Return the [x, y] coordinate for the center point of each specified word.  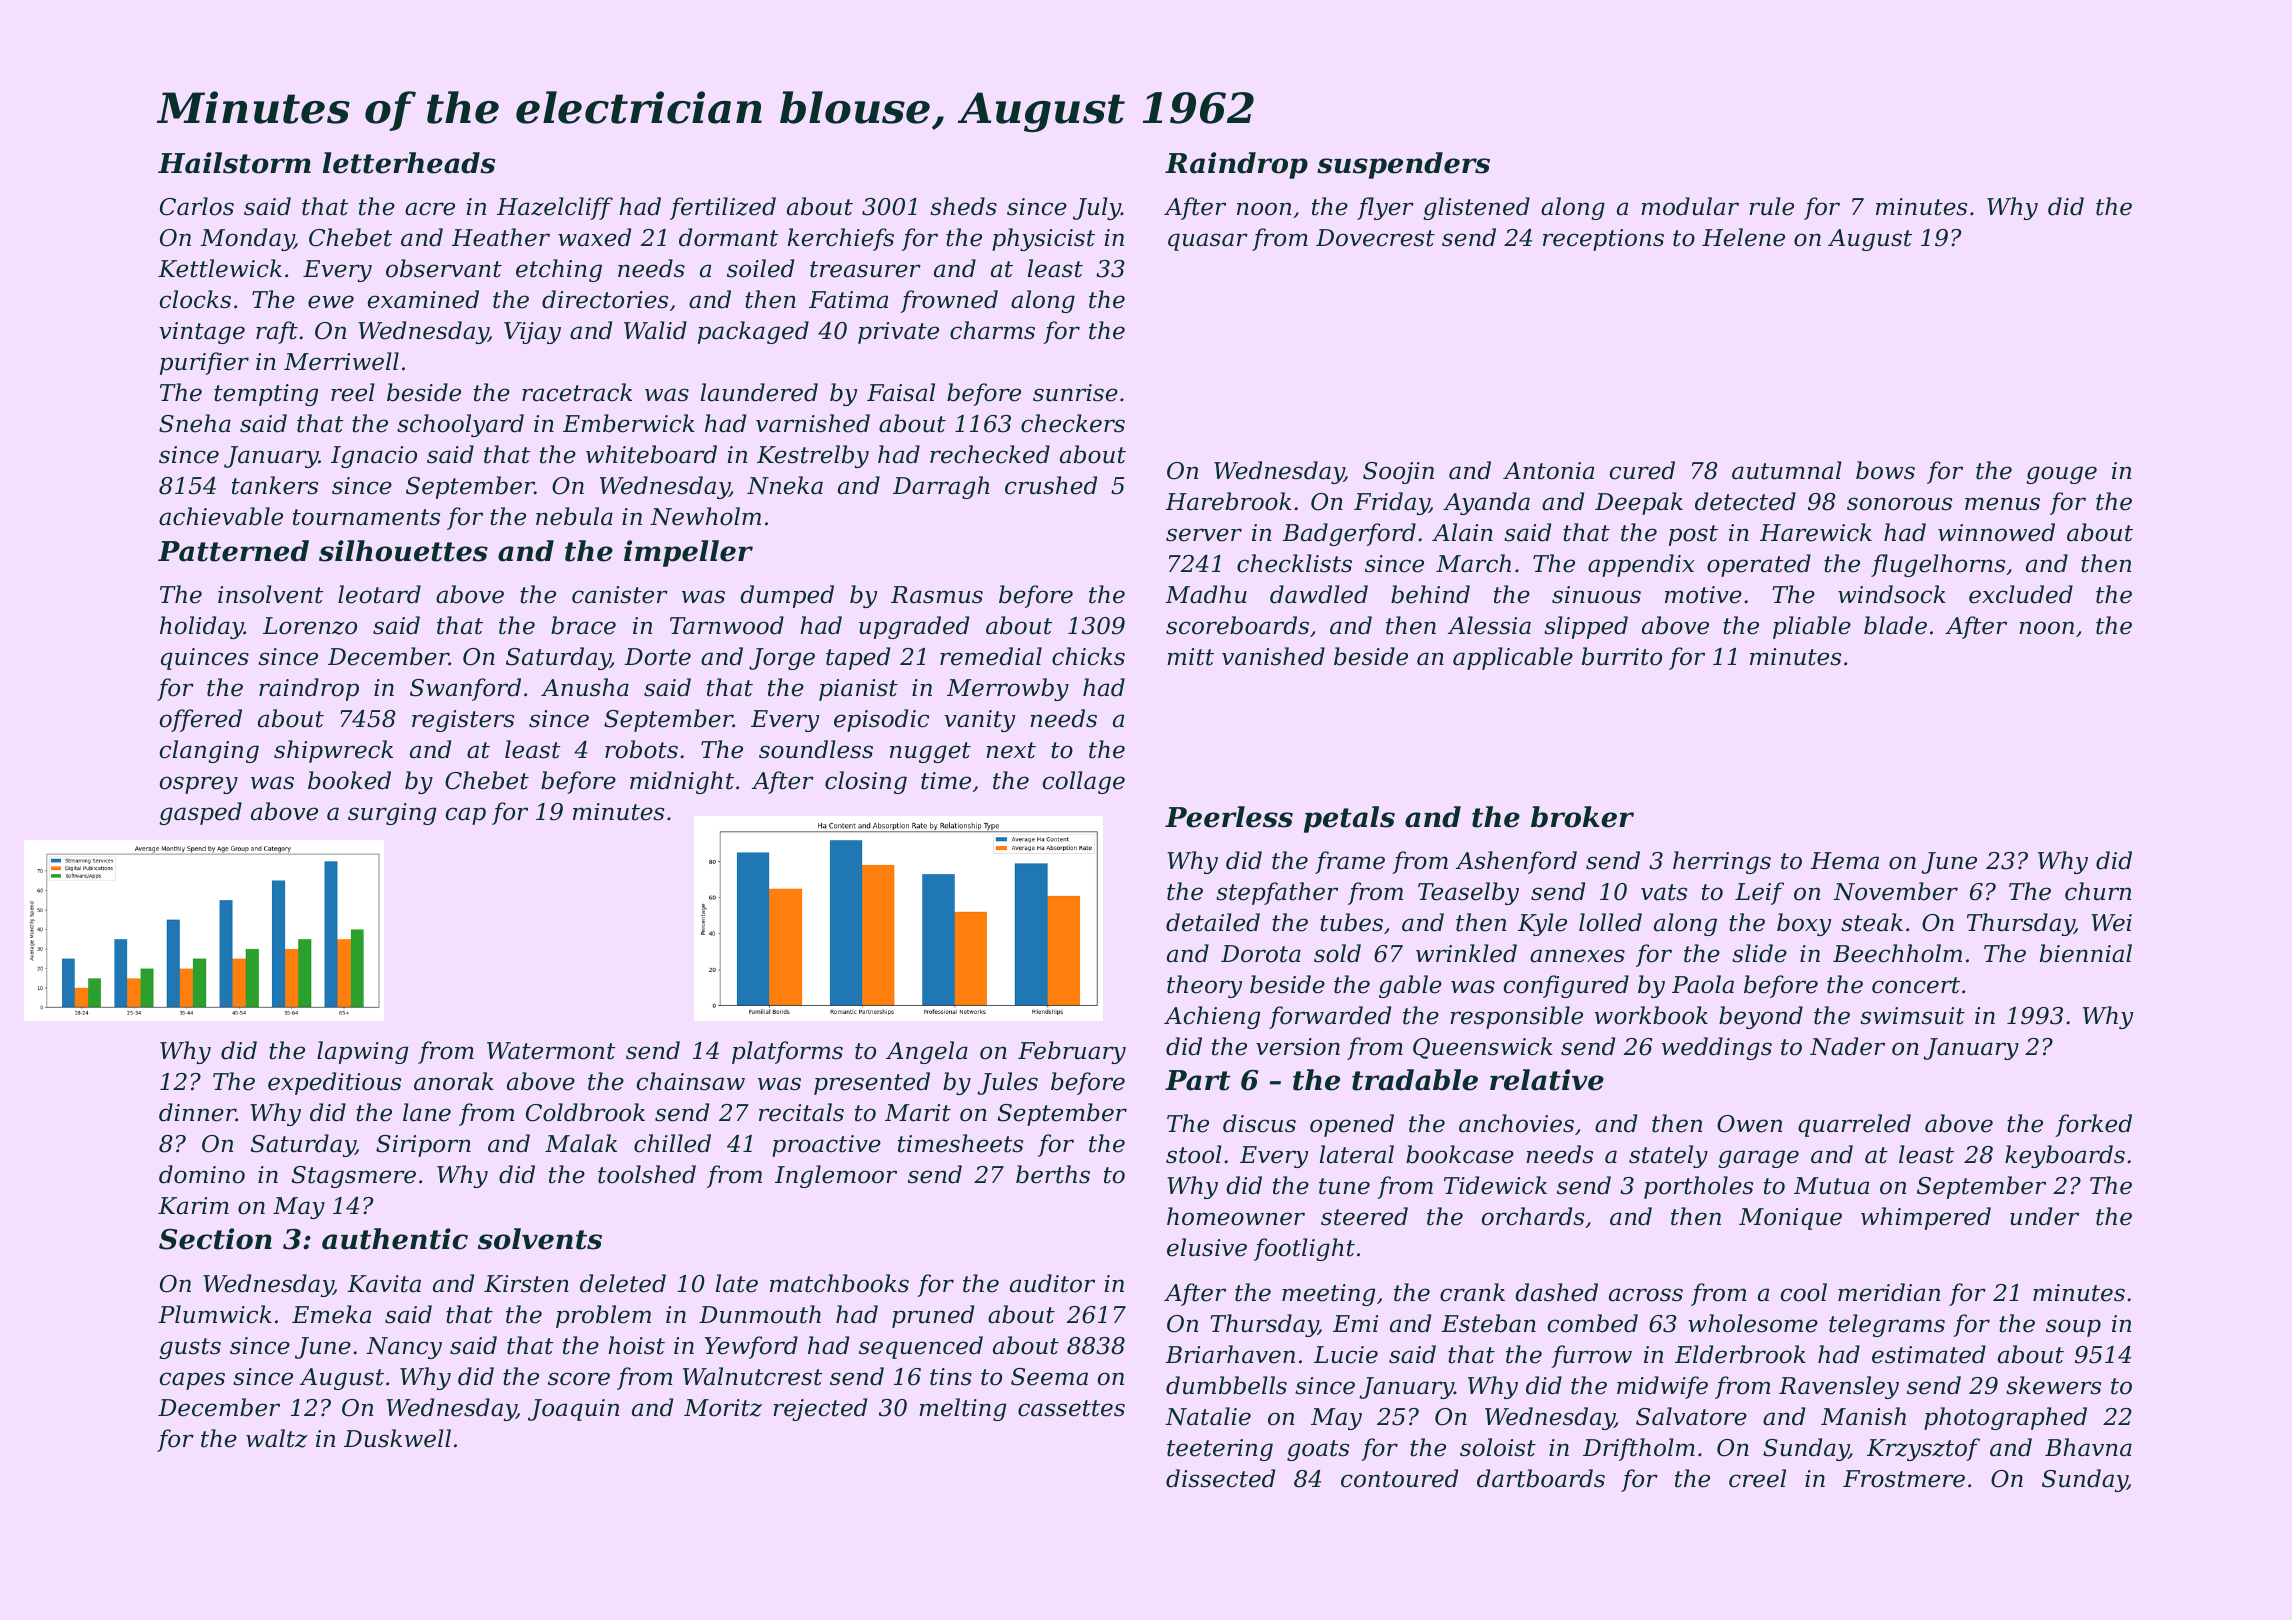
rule [1771, 206]
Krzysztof [1923, 1449]
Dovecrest [1375, 238]
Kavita [384, 1284]
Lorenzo [310, 626]
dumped [787, 596]
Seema [1049, 1377]
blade [1895, 625]
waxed [594, 237]
